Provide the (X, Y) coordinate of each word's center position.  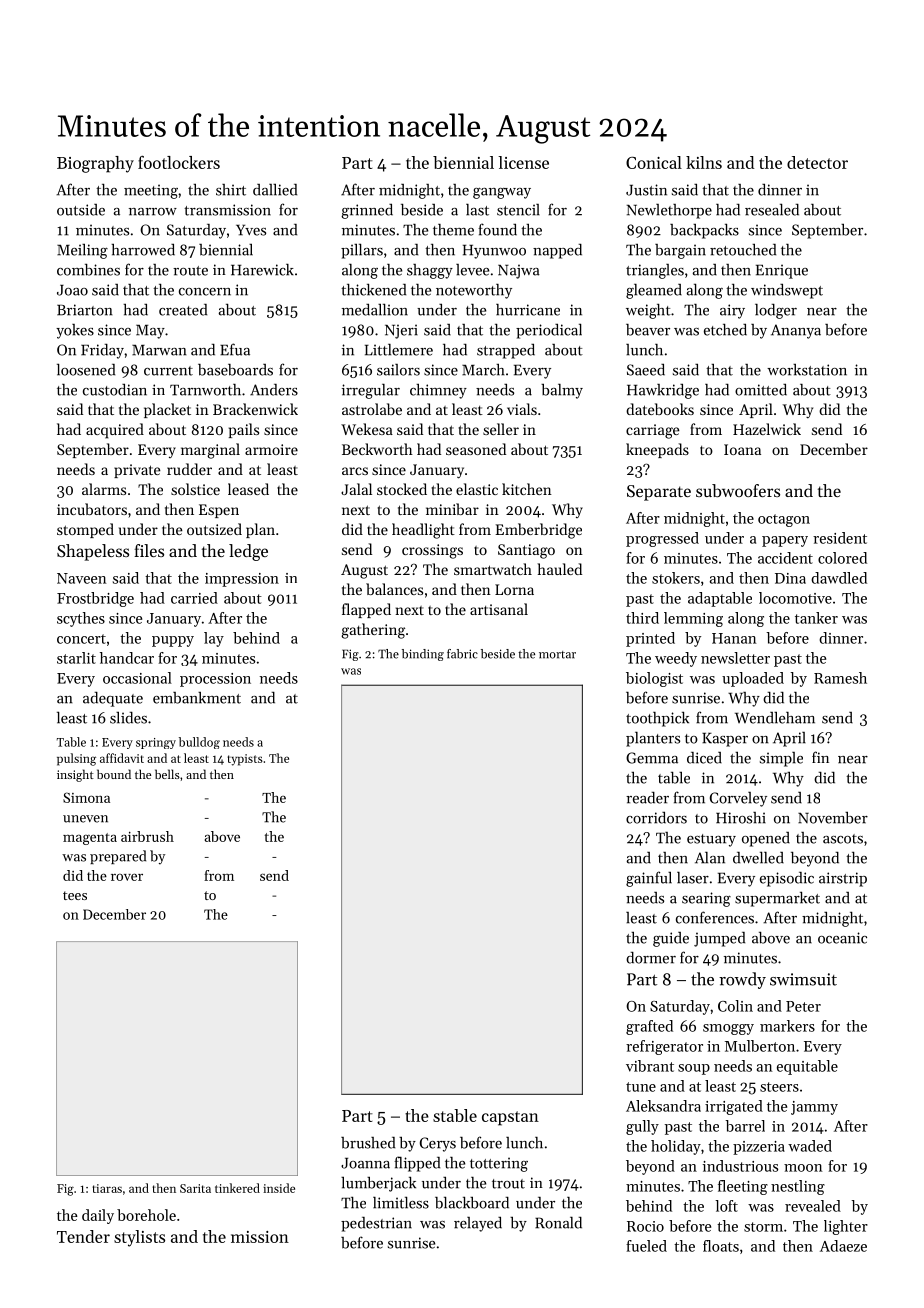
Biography (95, 164)
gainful (649, 879)
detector (817, 162)
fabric (462, 654)
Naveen (81, 578)
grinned (367, 211)
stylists (139, 1238)
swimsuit (803, 979)
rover (127, 877)
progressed (662, 539)
